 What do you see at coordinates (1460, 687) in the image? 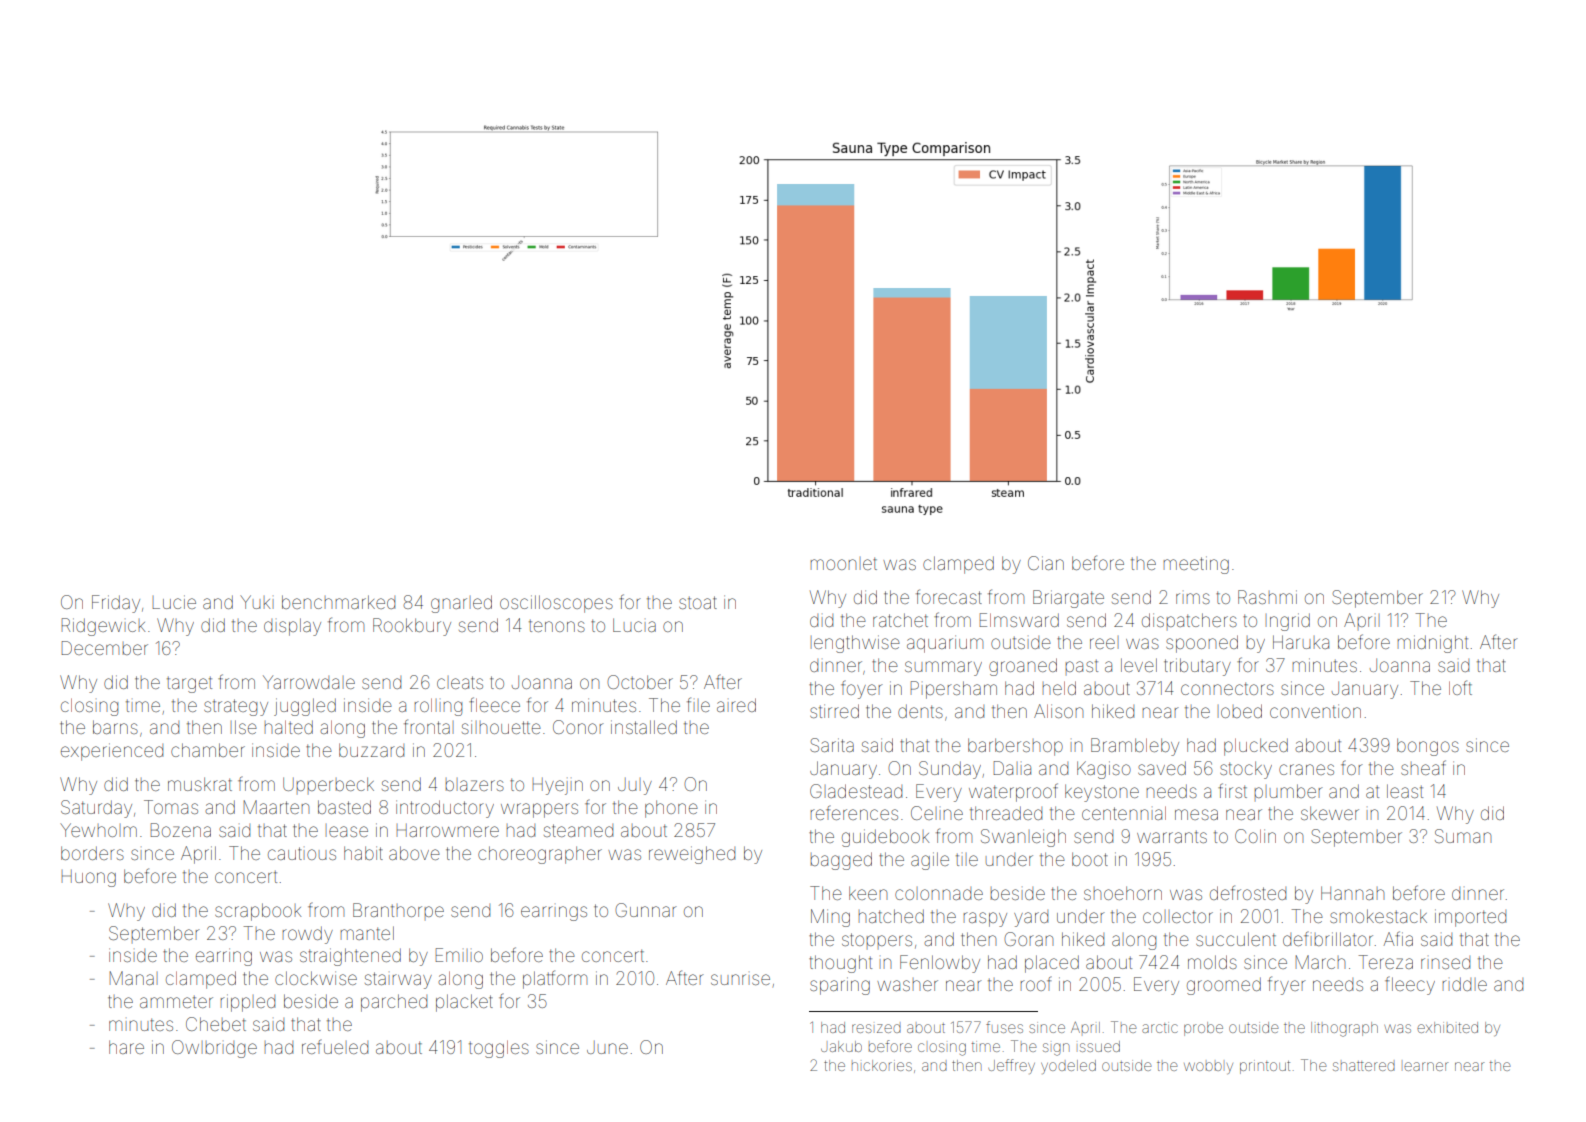
I see `loft` at bounding box center [1460, 687].
